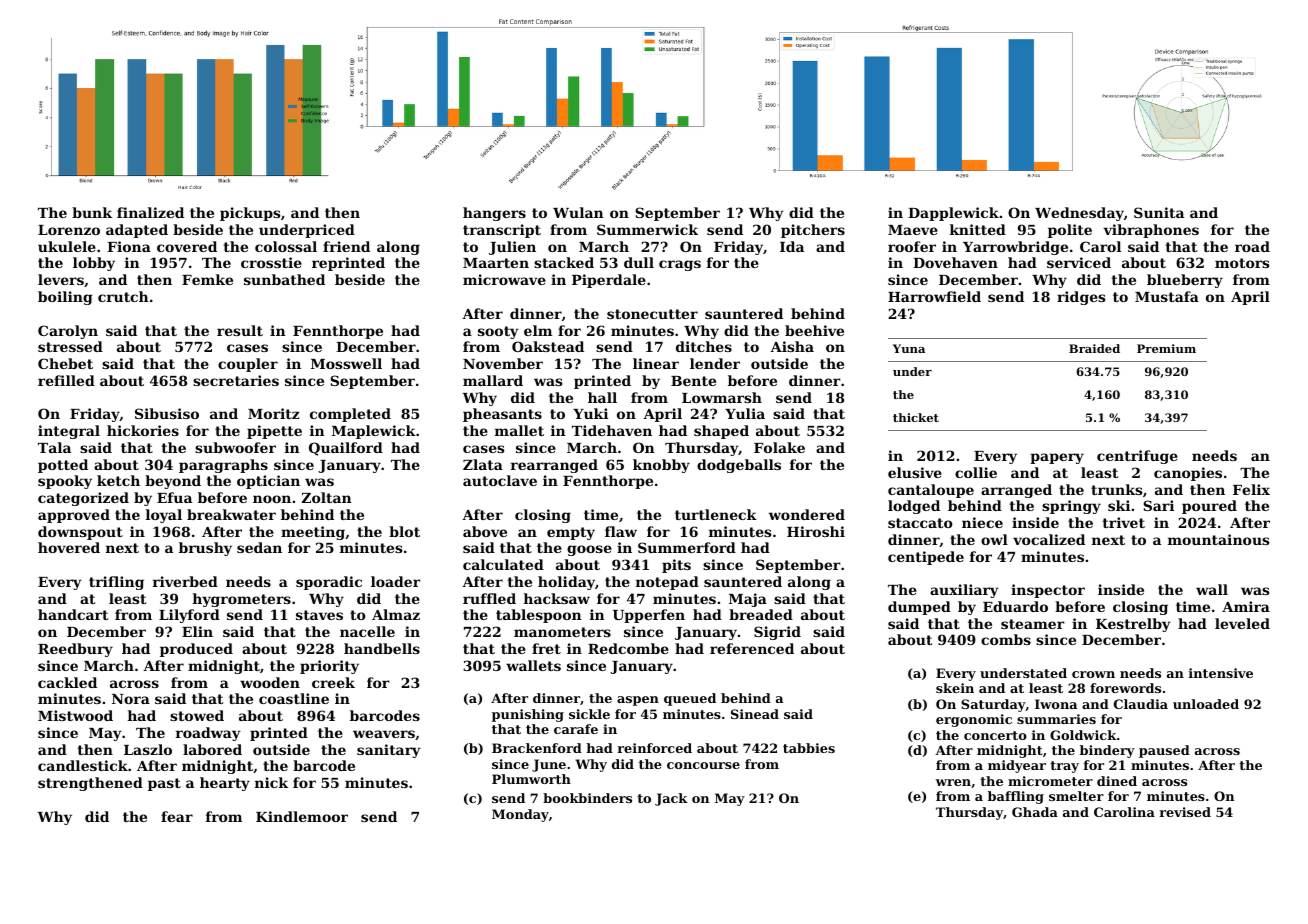  What do you see at coordinates (779, 447) in the document?
I see `Folake` at bounding box center [779, 447].
